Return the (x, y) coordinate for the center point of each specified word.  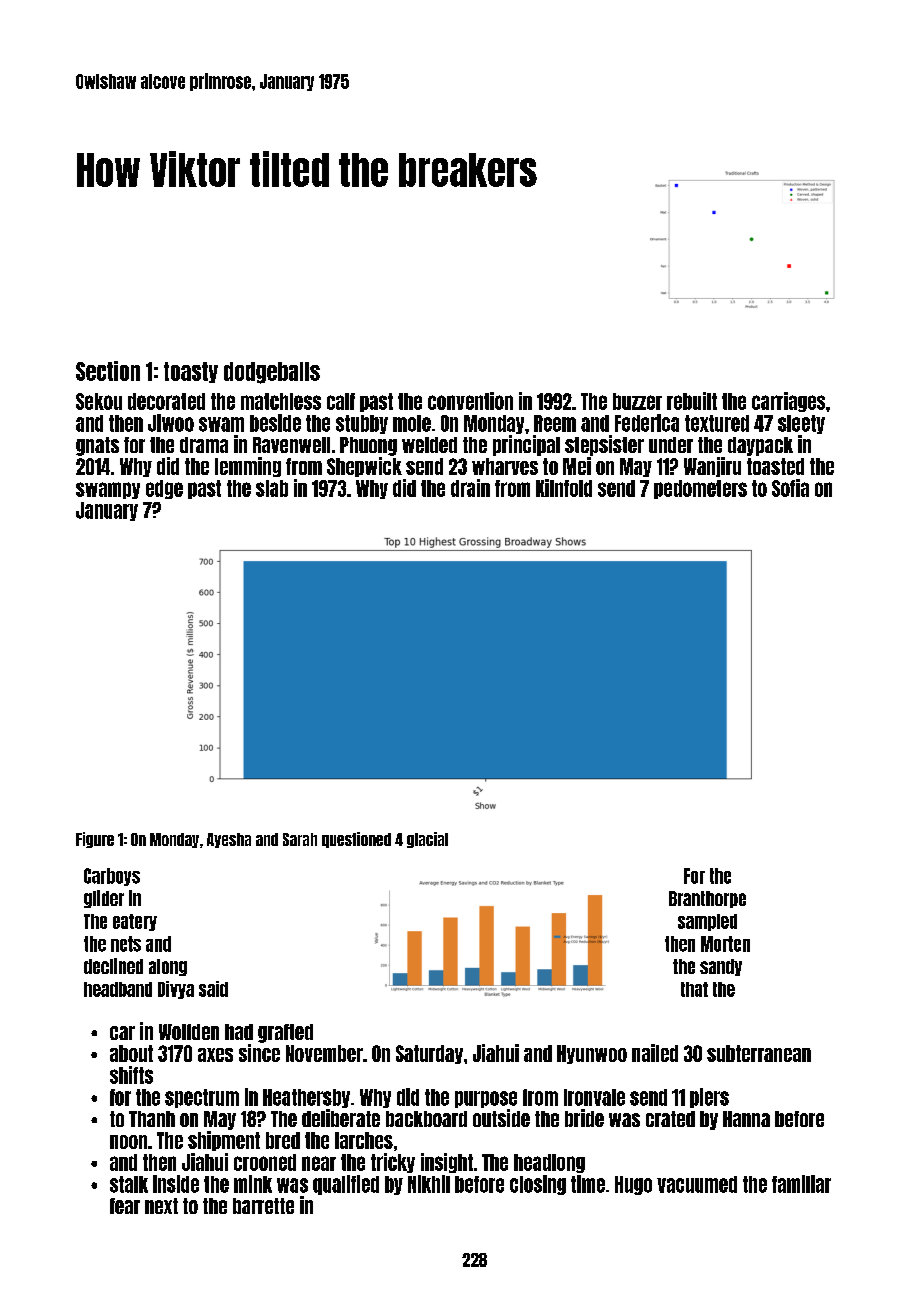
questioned (356, 840)
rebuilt (692, 401)
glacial (427, 840)
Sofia (790, 488)
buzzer (637, 401)
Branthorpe (707, 899)
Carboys (112, 877)
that (694, 989)
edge (164, 489)
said (213, 989)
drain (470, 488)
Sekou (99, 401)
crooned (265, 1162)
